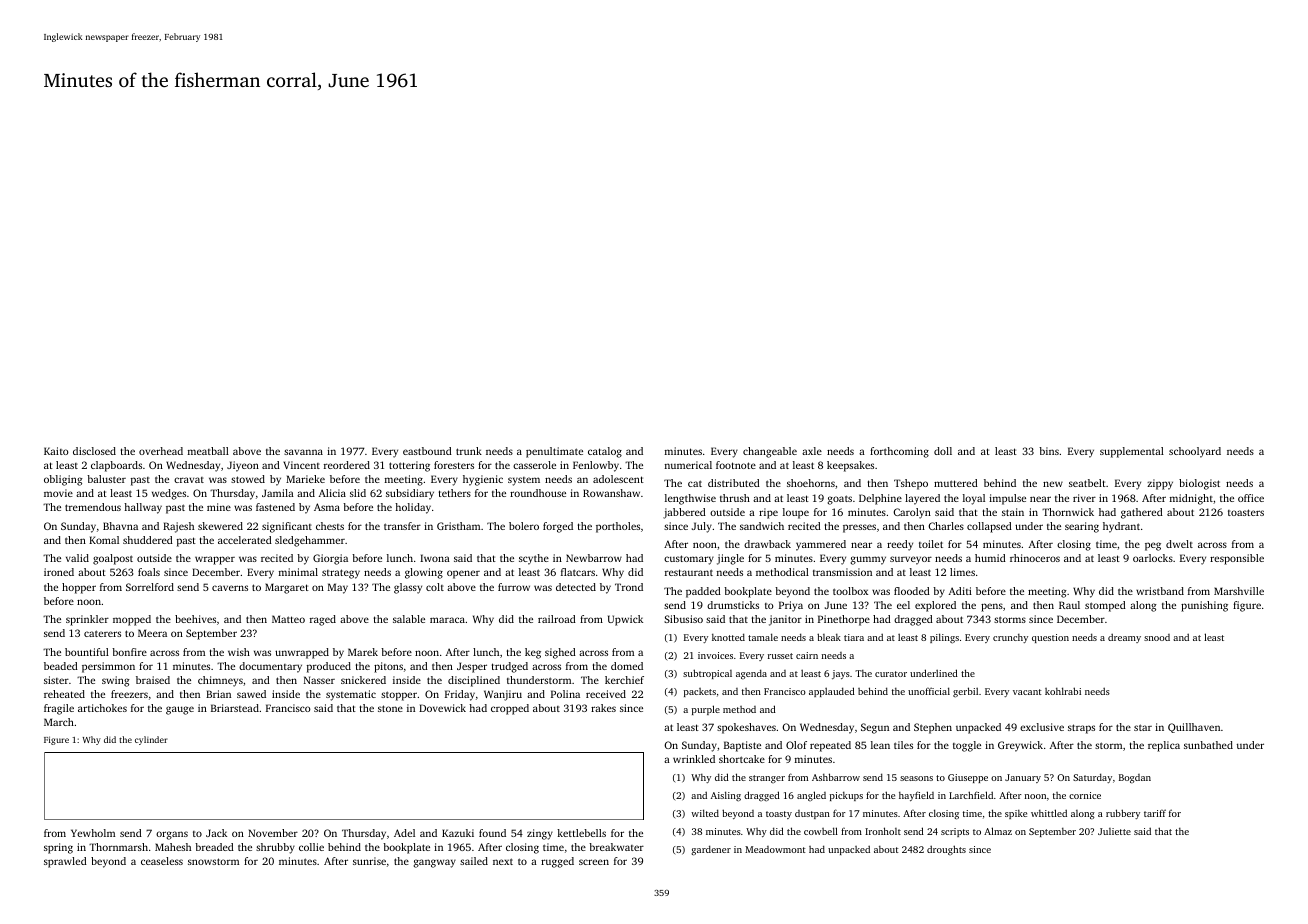 The height and width of the document is (924, 1308). What do you see at coordinates (302, 653) in the document?
I see `unwrapped` at bounding box center [302, 653].
